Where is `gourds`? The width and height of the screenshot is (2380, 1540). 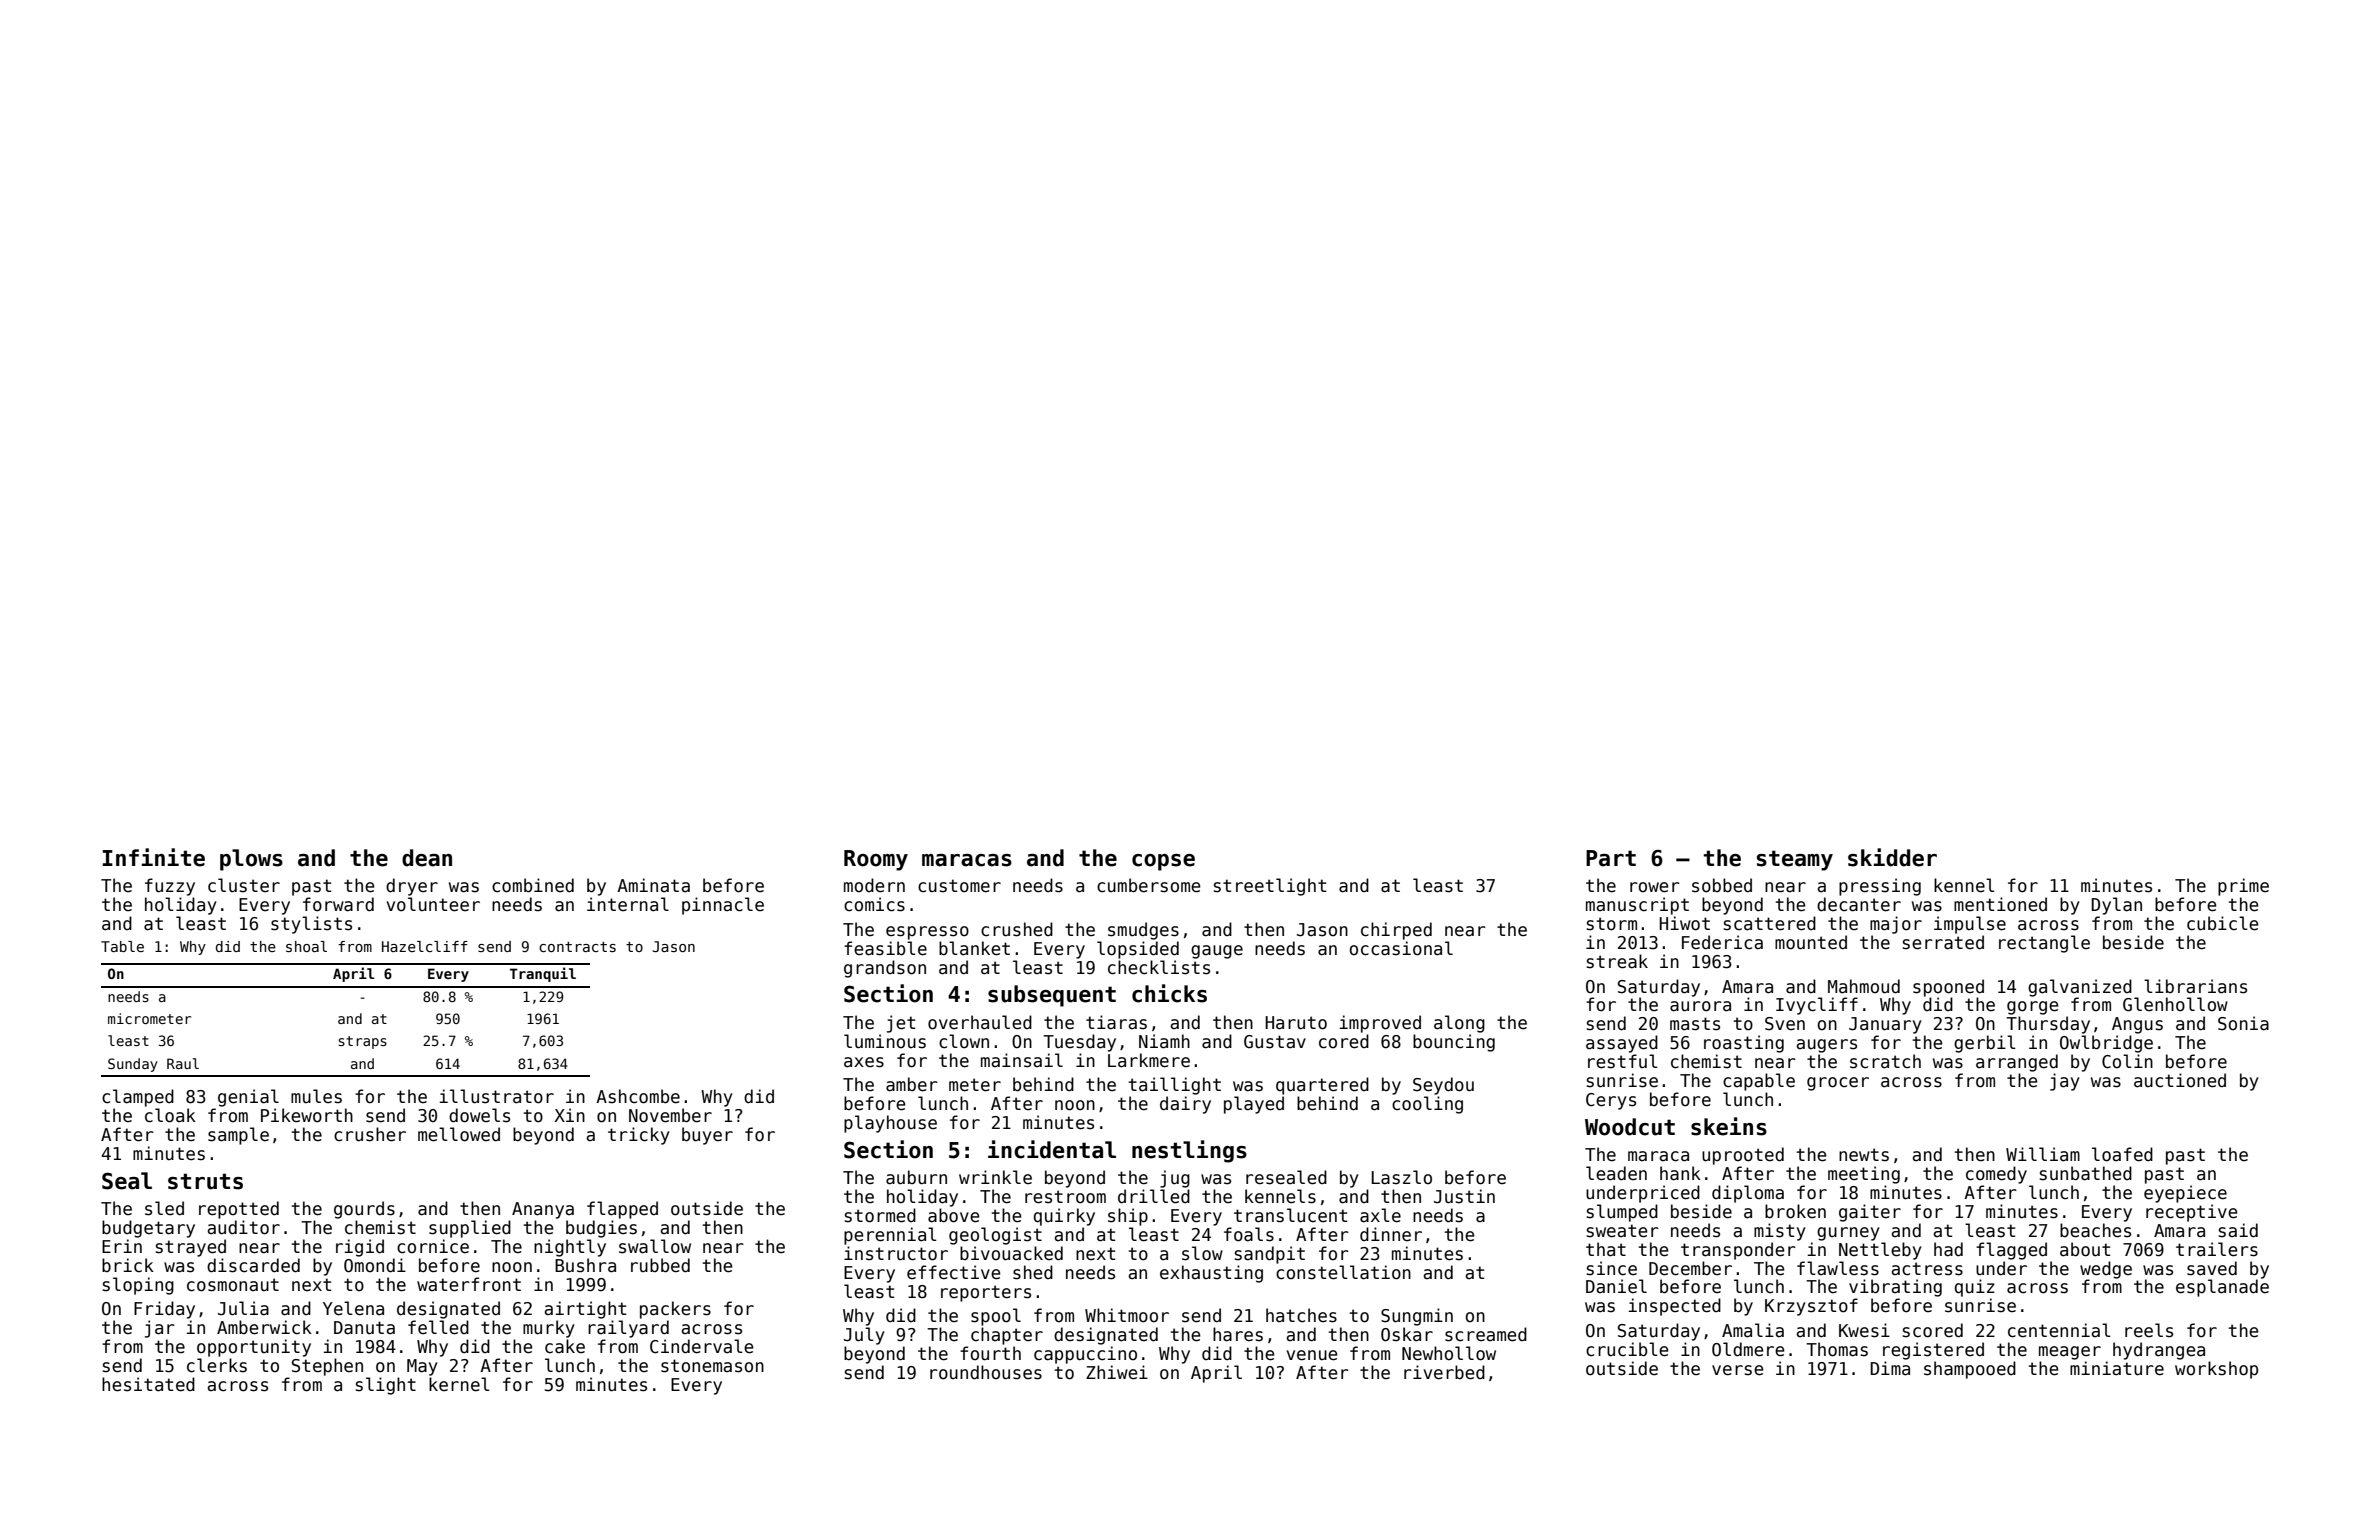
gourds is located at coordinates (364, 1210).
